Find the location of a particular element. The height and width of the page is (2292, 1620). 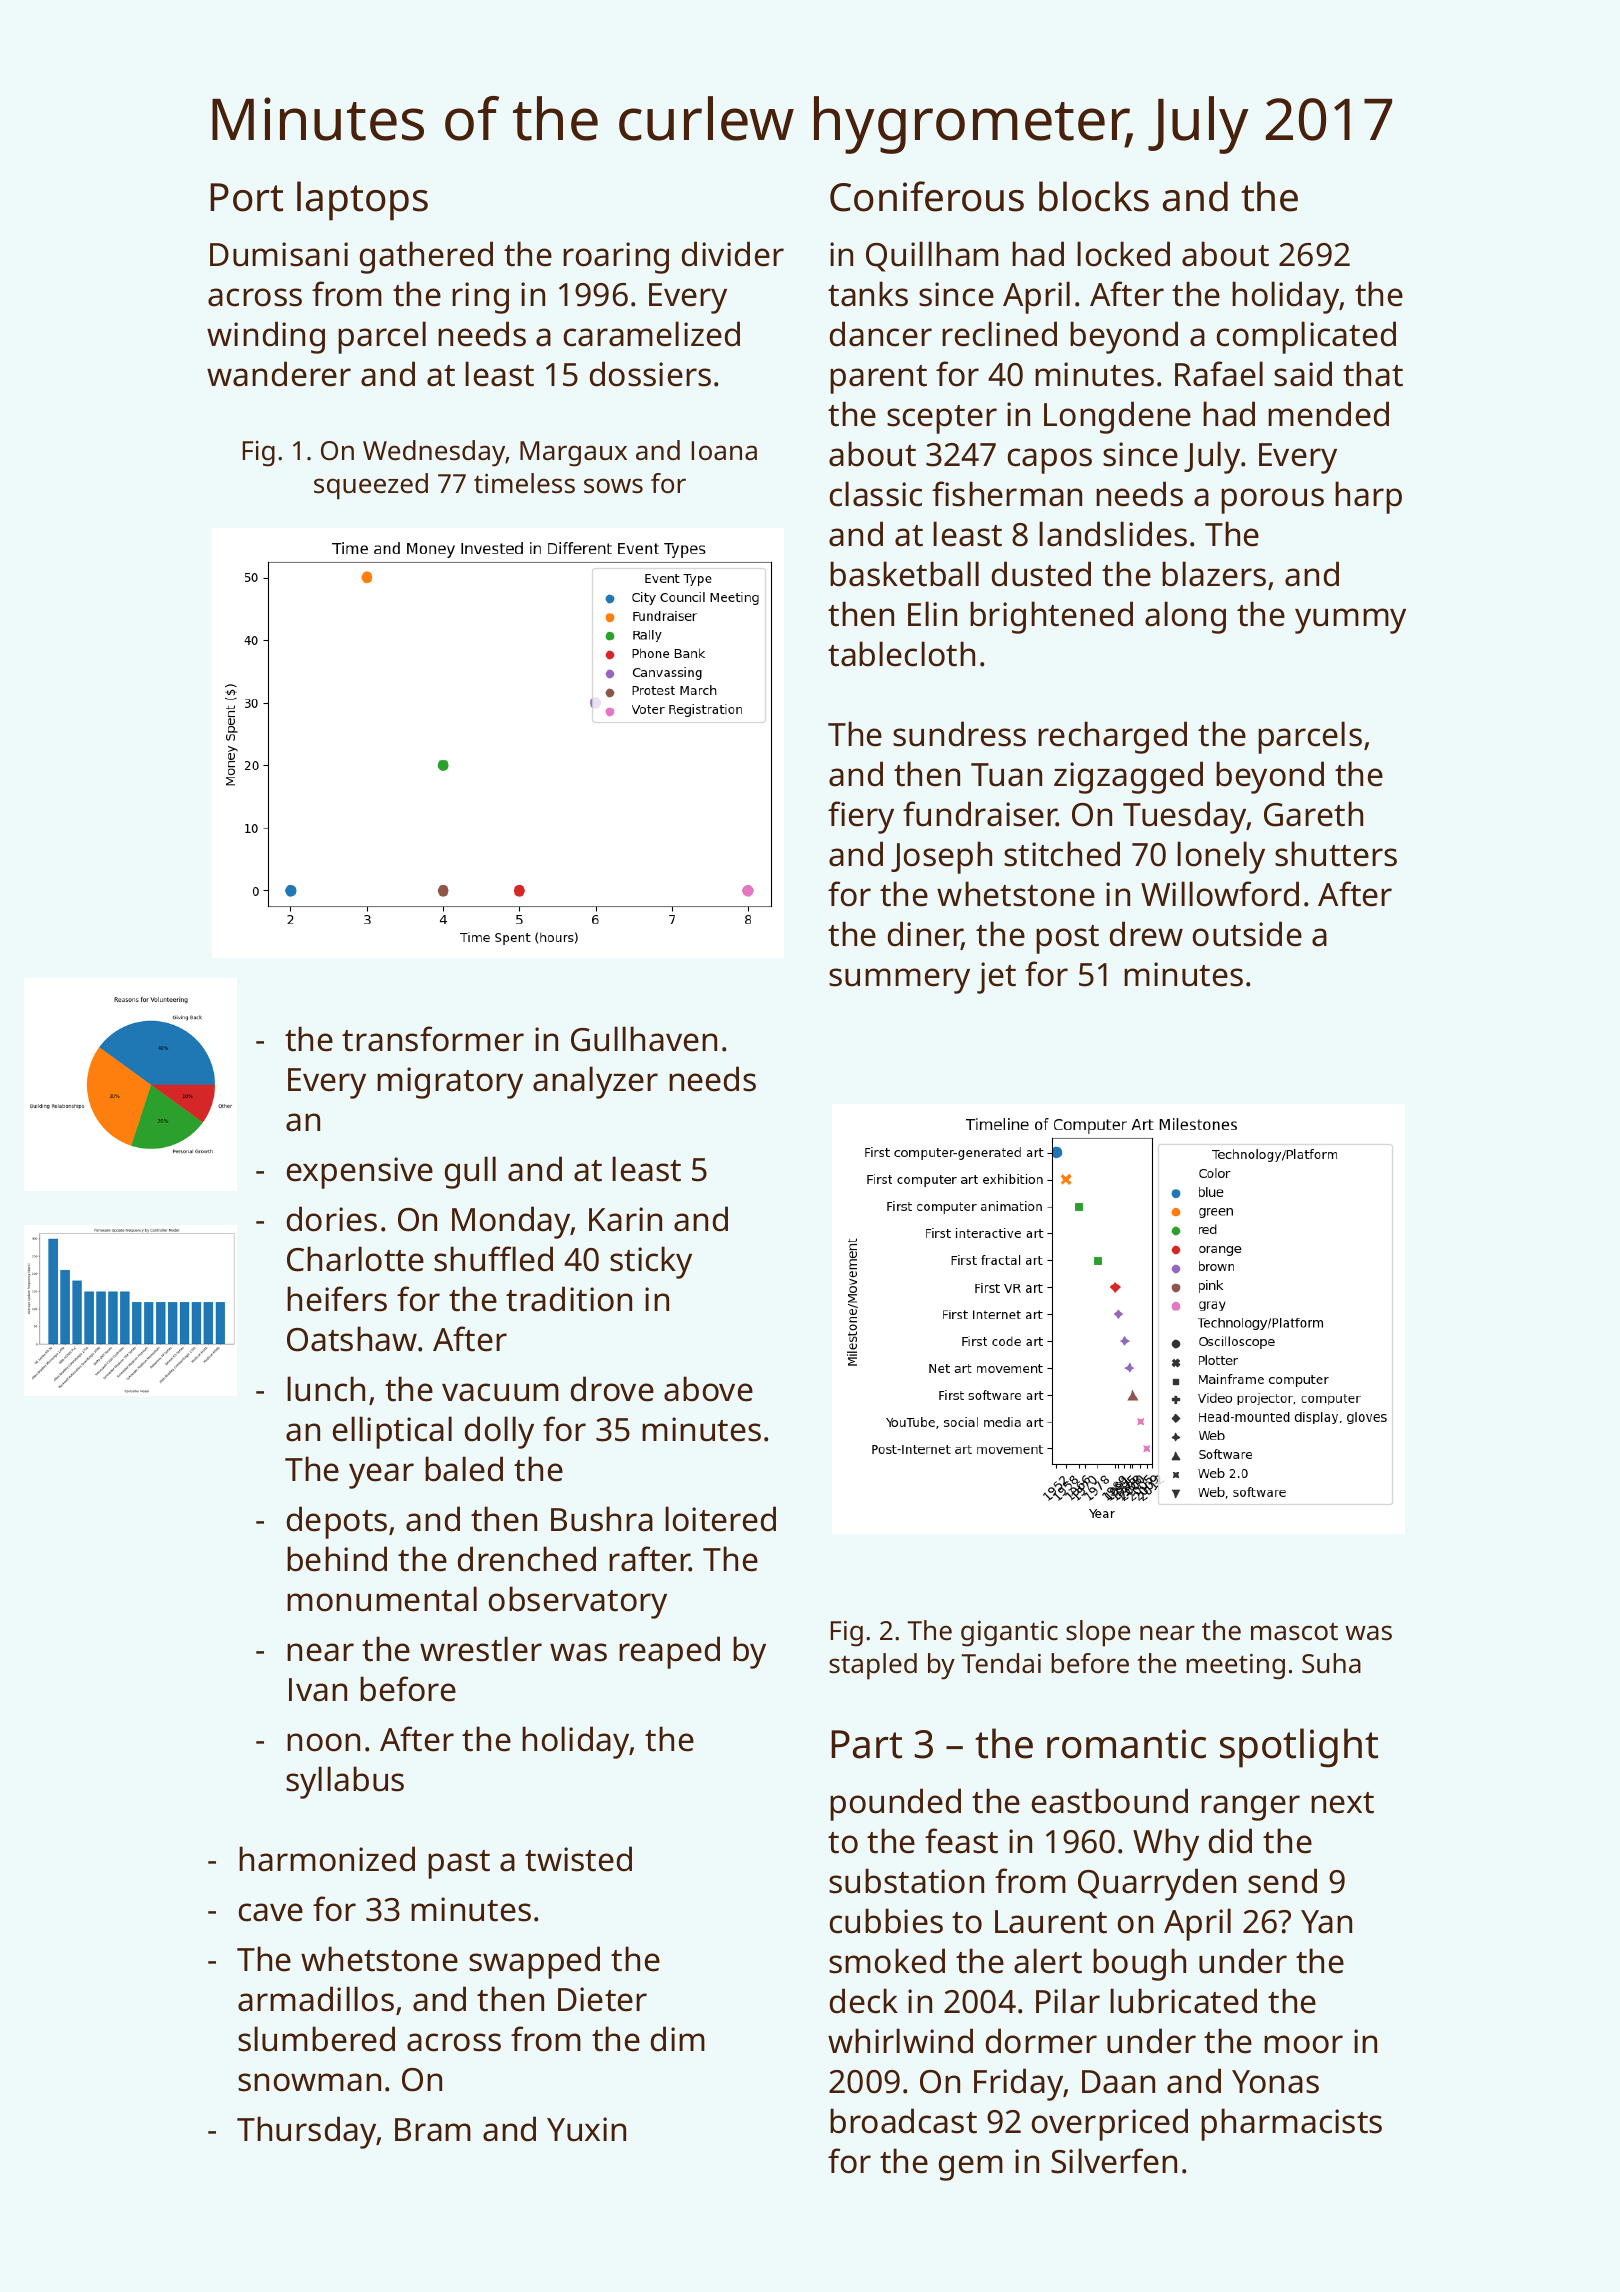

shutters is located at coordinates (1336, 854).
